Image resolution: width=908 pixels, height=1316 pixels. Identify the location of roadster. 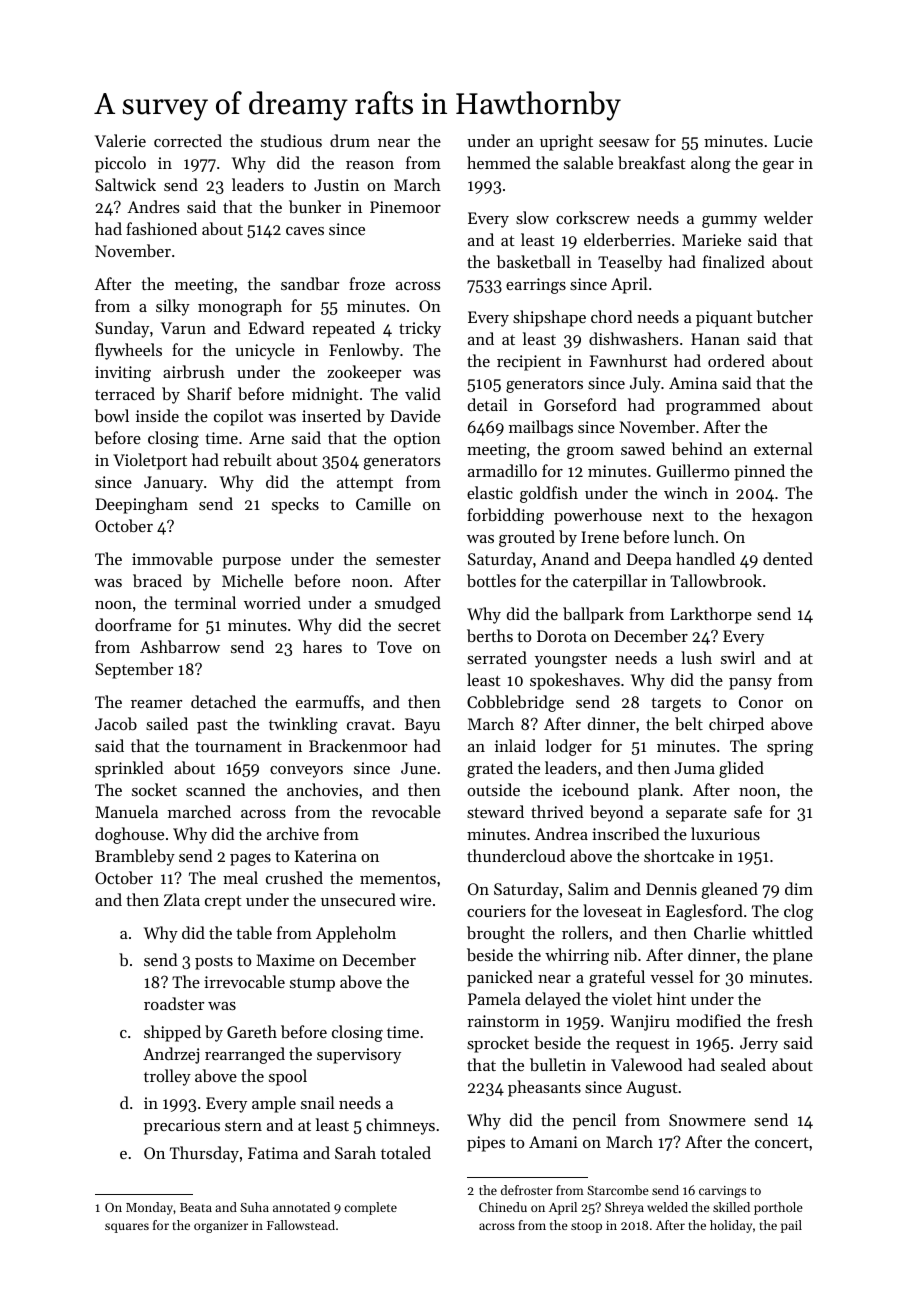
(174, 1003).
